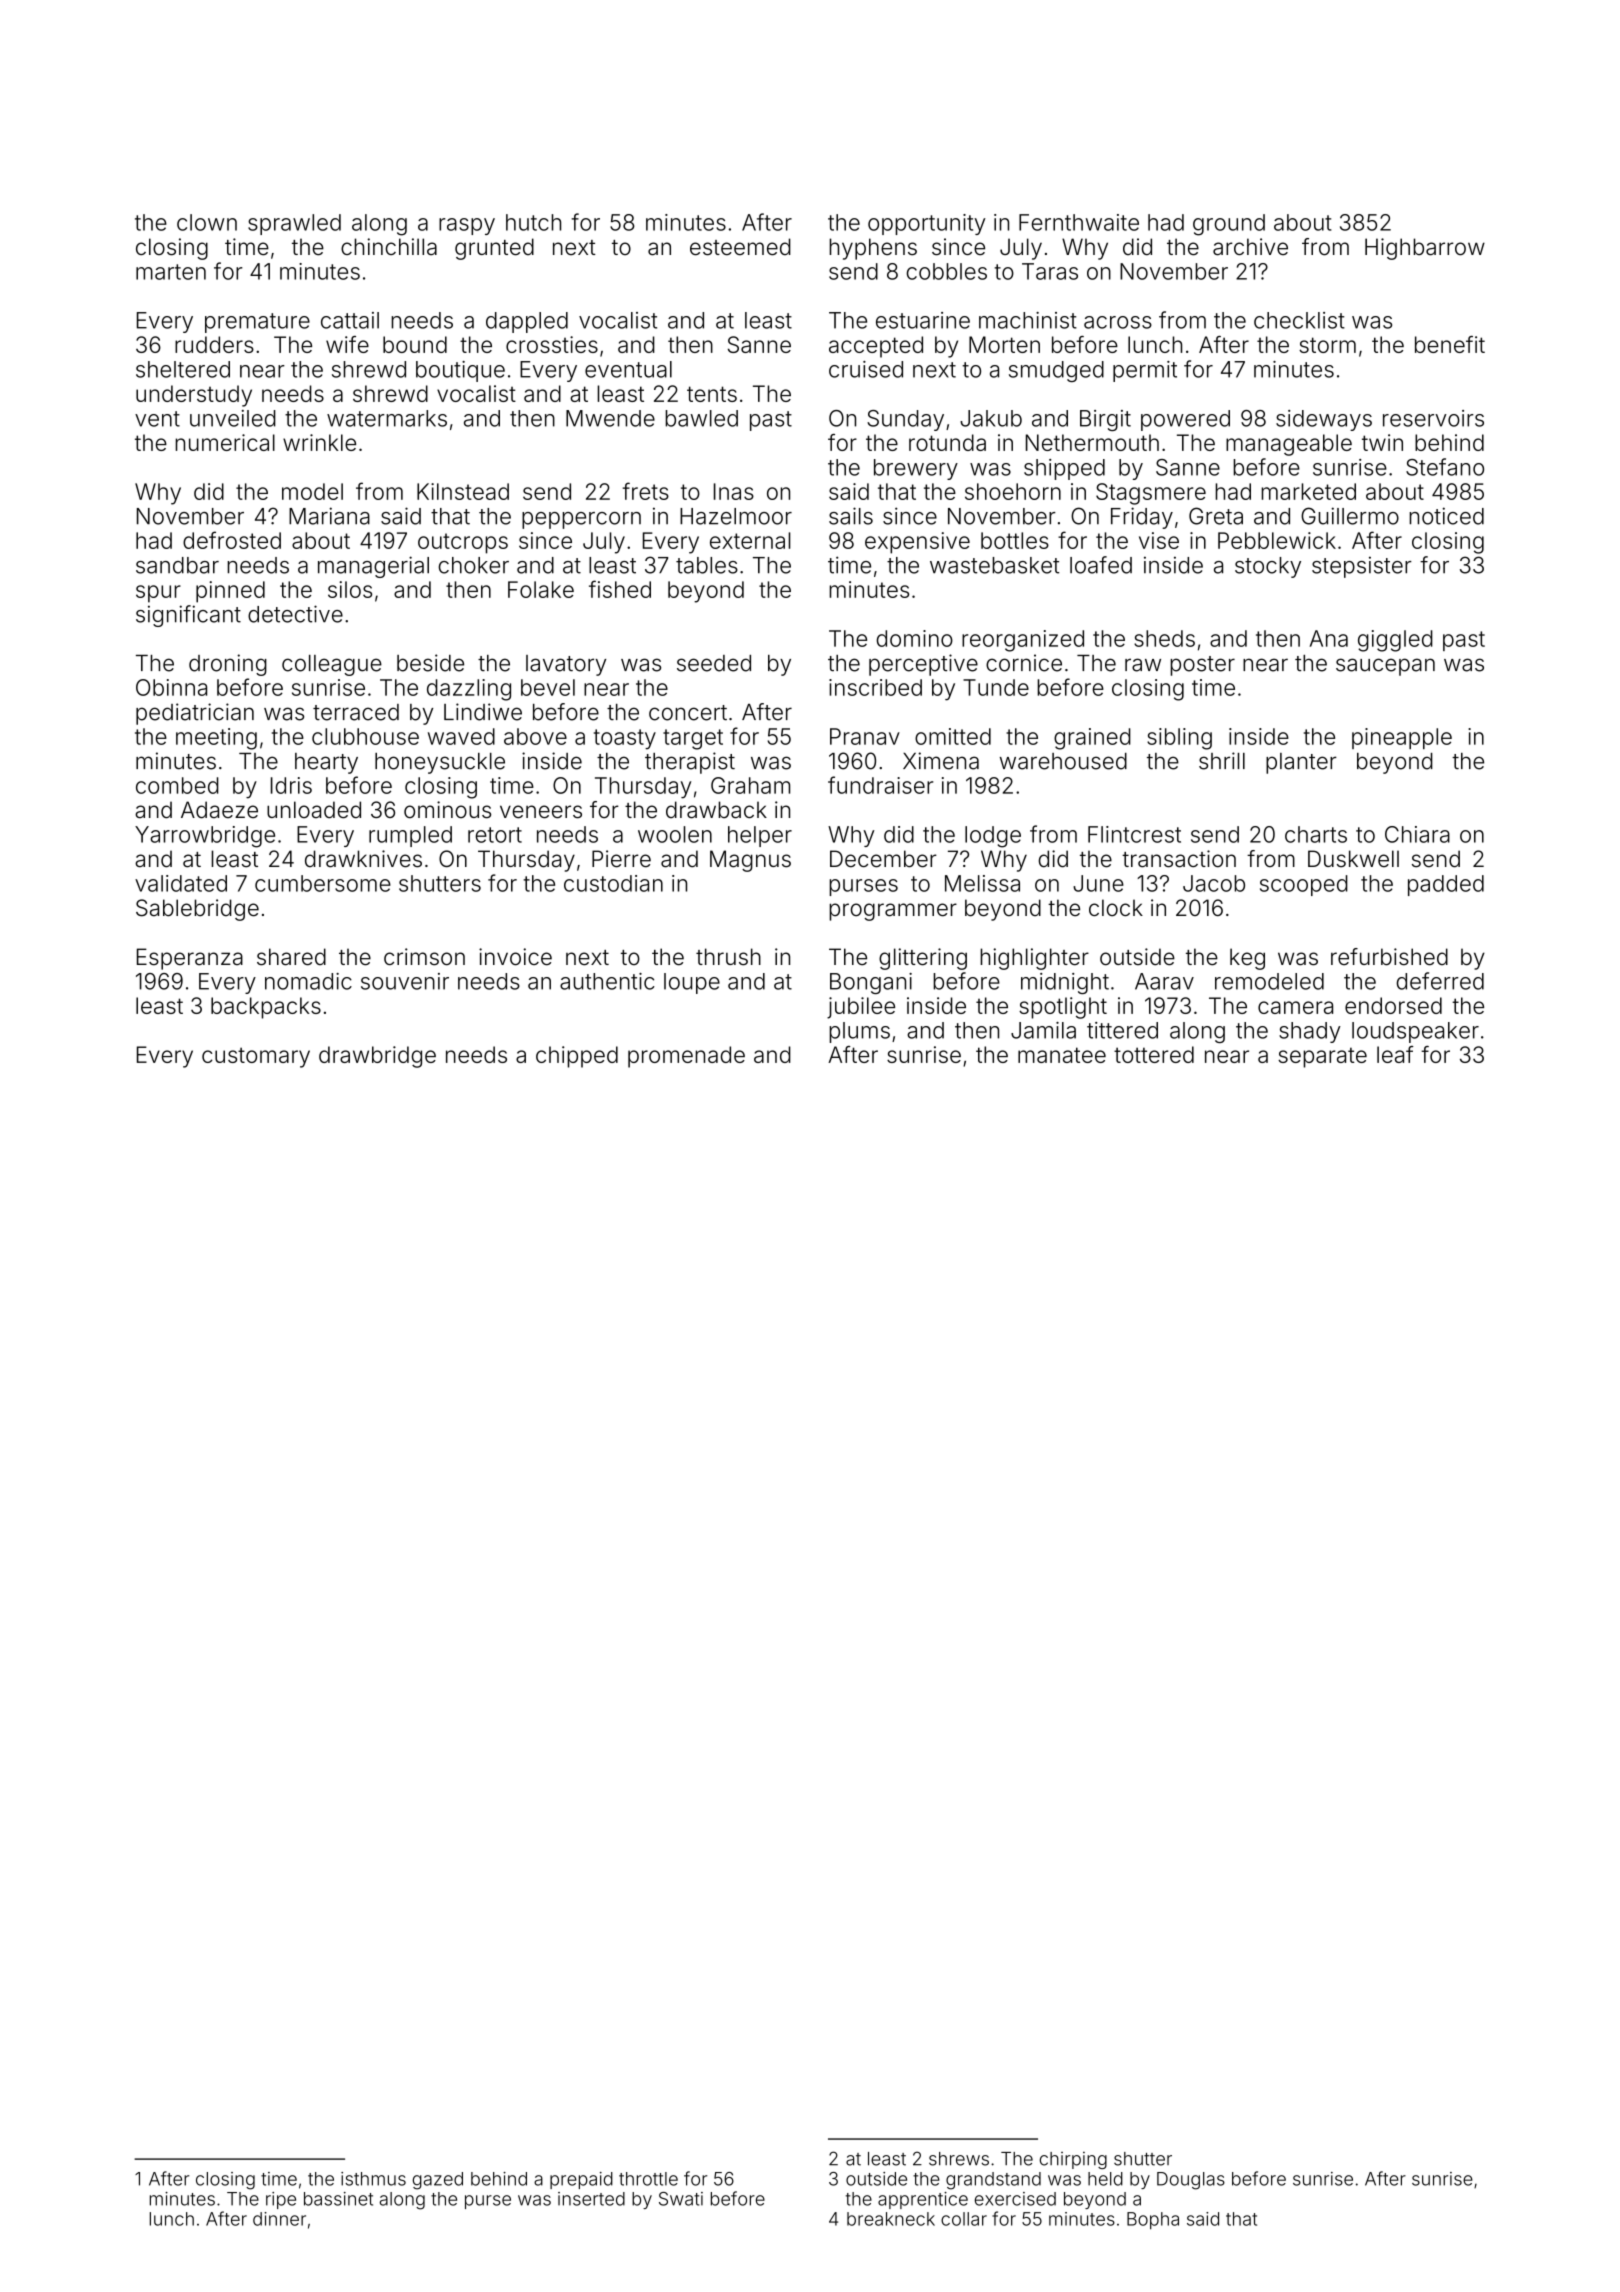 This screenshot has width=1620, height=2292. Describe the element at coordinates (686, 1057) in the screenshot. I see `promenade` at that location.
